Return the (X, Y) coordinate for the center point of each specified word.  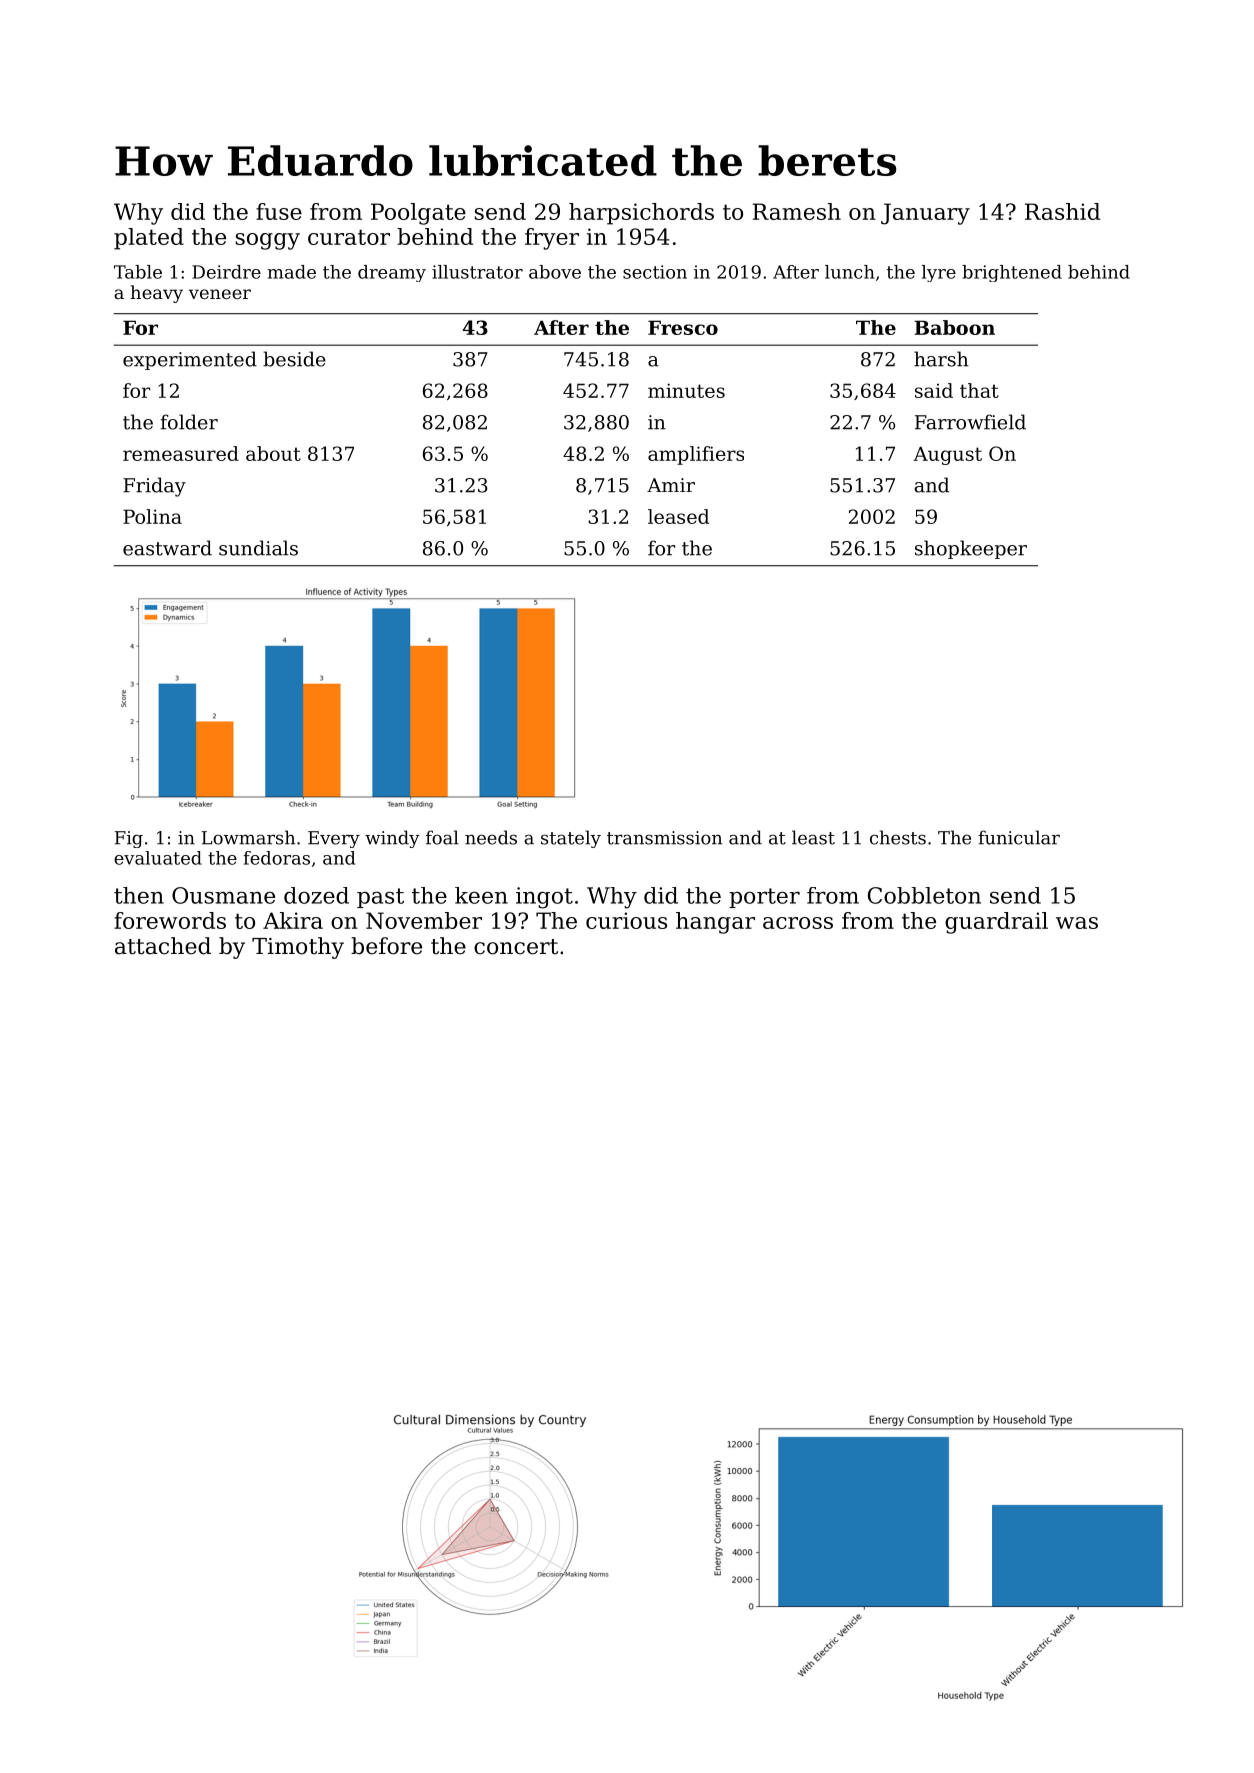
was (1077, 923)
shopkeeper (971, 549)
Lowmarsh (248, 837)
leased (678, 516)
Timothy (298, 948)
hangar (715, 923)
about (273, 453)
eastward (167, 548)
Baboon (954, 327)
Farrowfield (970, 422)
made (291, 272)
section (655, 272)
